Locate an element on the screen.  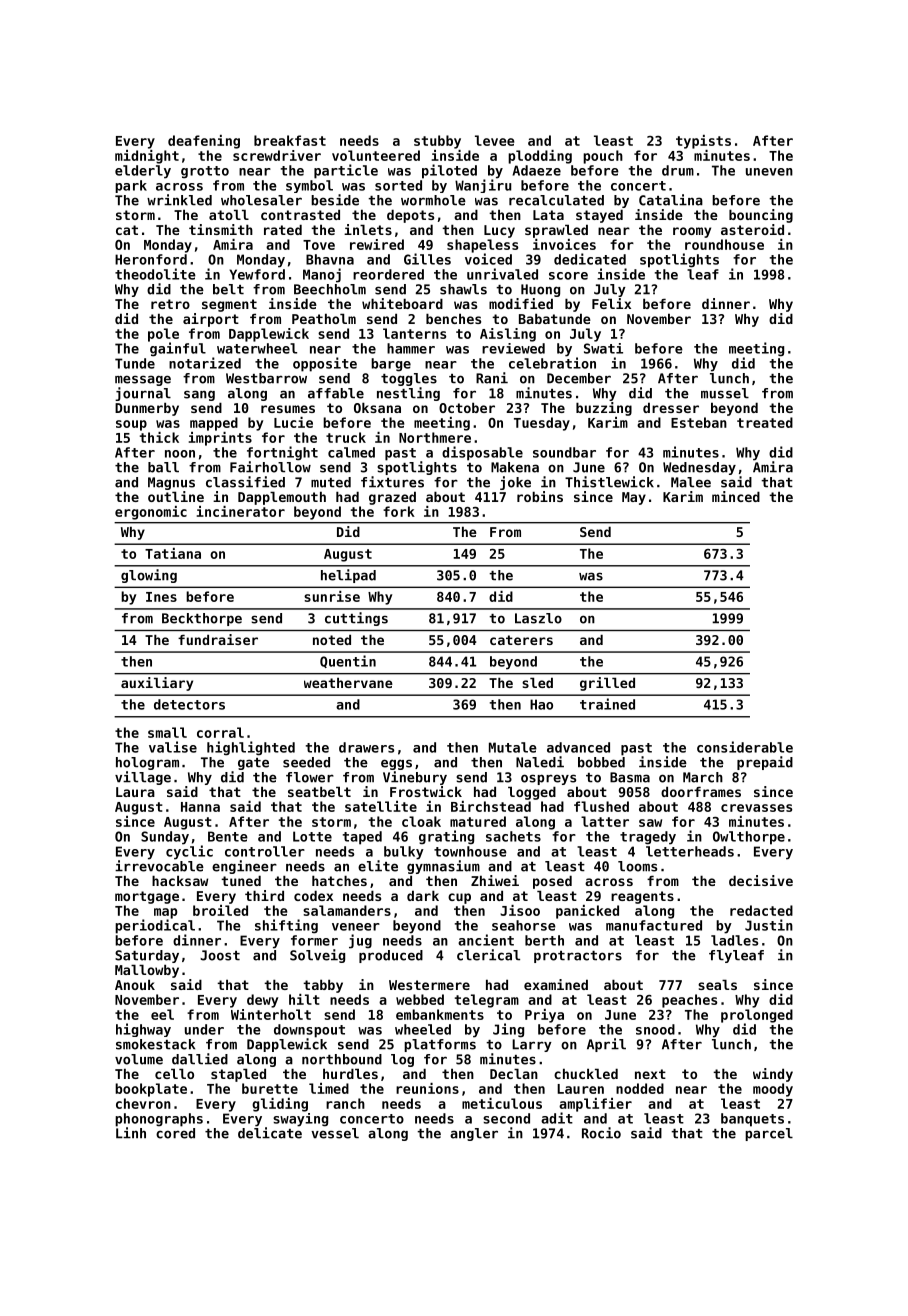
stubby is located at coordinates (437, 142).
